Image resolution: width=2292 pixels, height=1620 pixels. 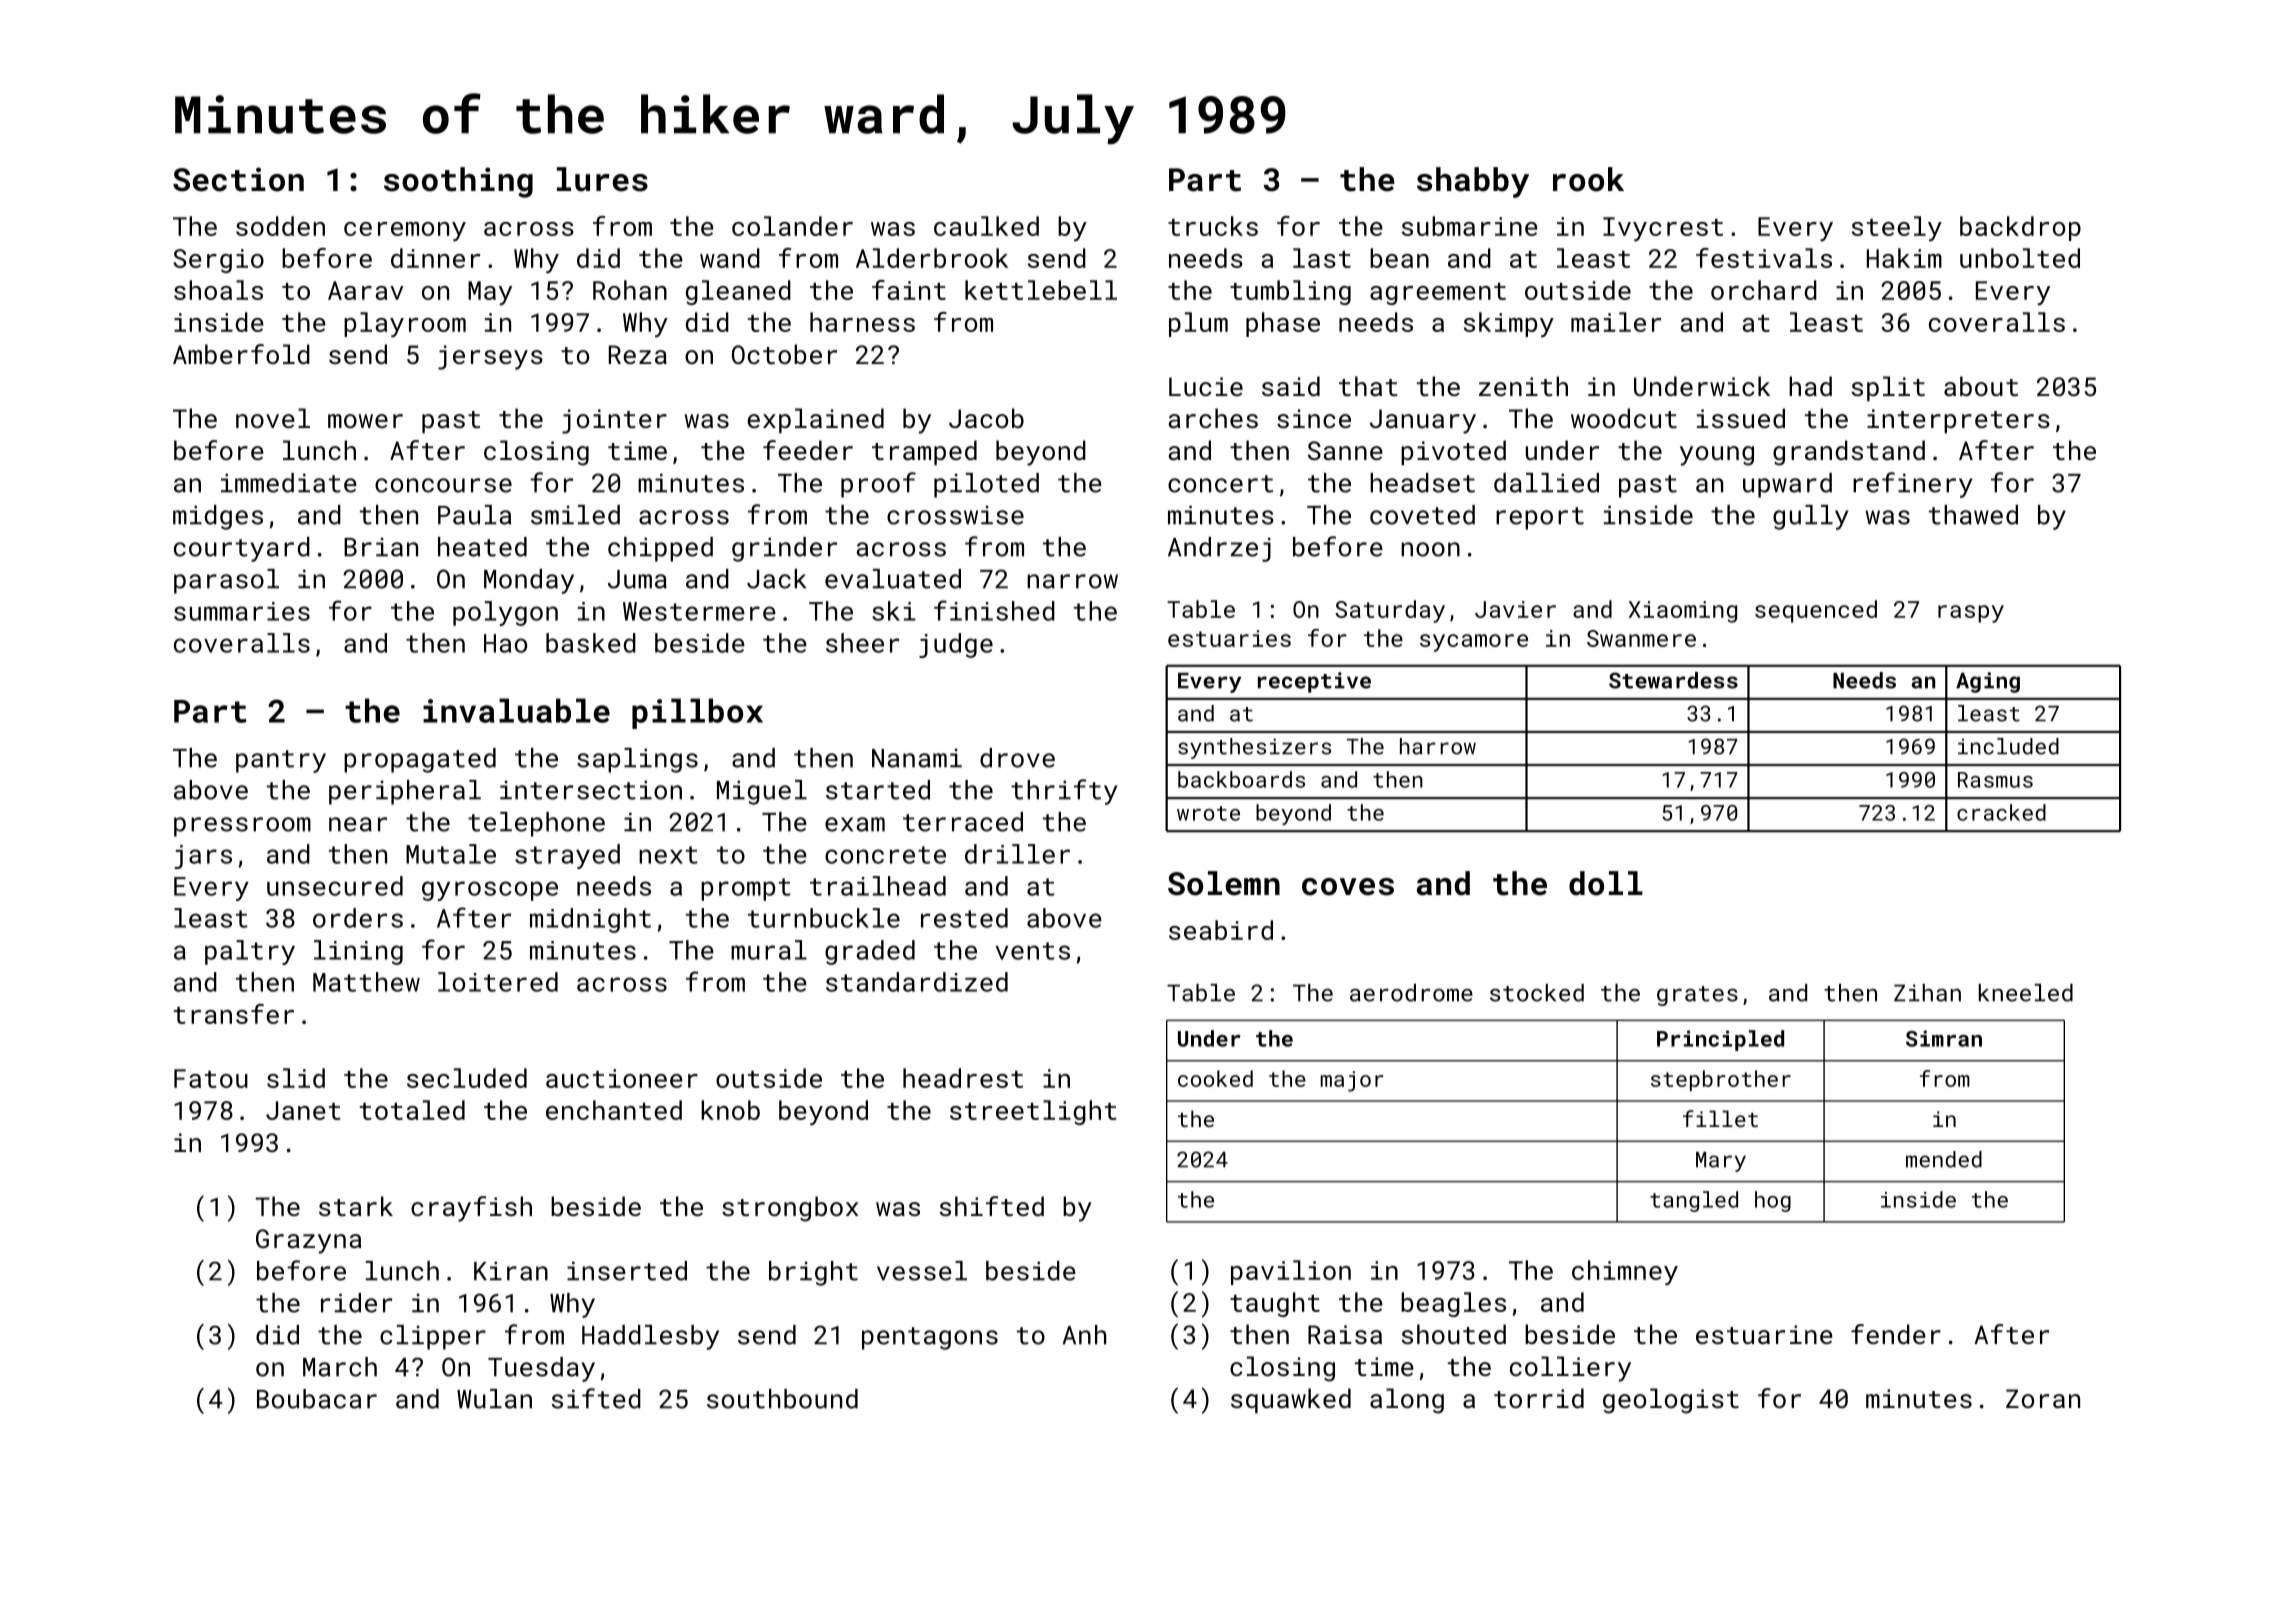 What do you see at coordinates (420, 760) in the screenshot?
I see `propagated` at bounding box center [420, 760].
